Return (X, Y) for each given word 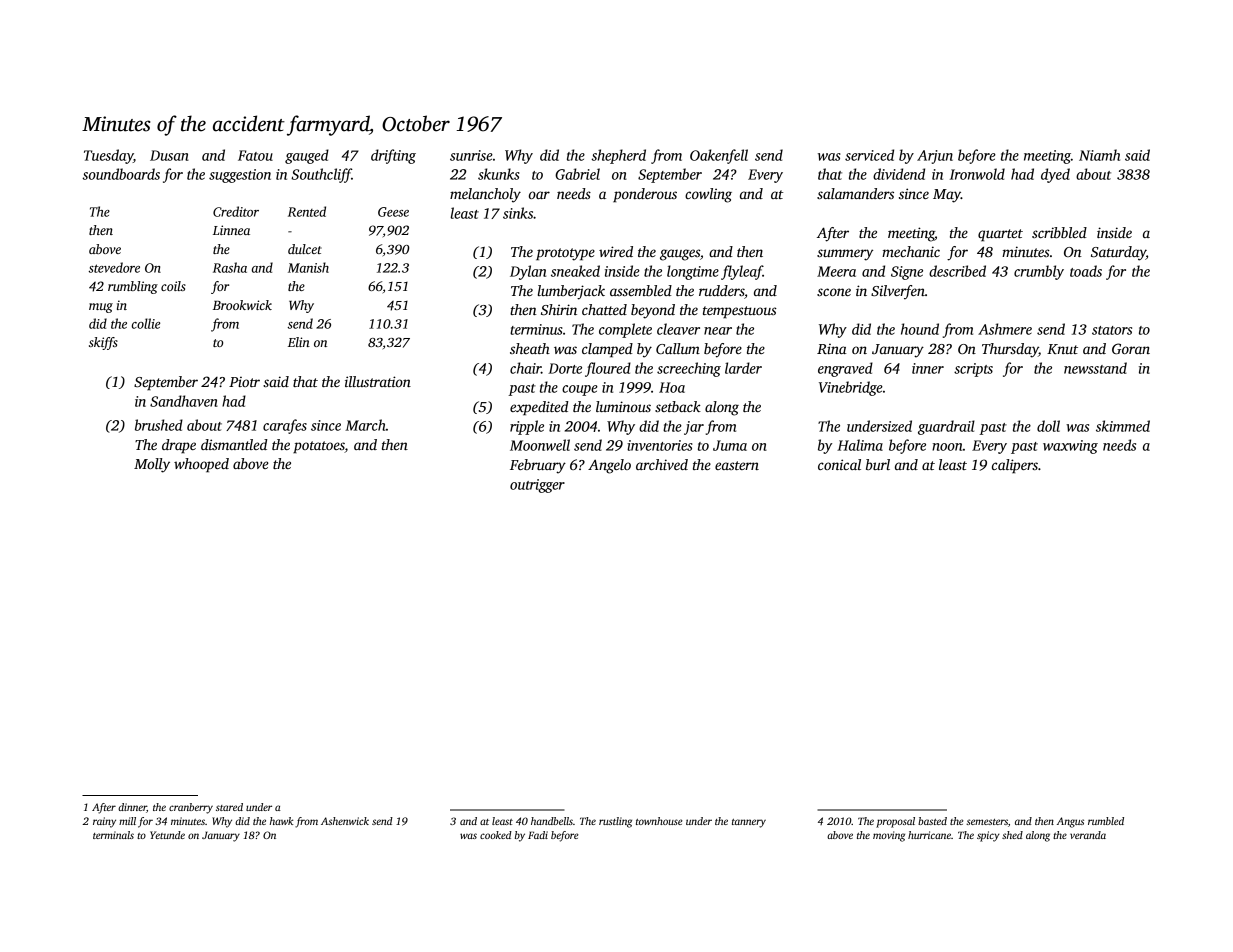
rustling (615, 822)
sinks (518, 213)
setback (678, 406)
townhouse (659, 821)
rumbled (1106, 821)
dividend (899, 174)
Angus (1070, 822)
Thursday (1010, 350)
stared (229, 807)
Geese (393, 212)
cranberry (191, 808)
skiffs (103, 343)
